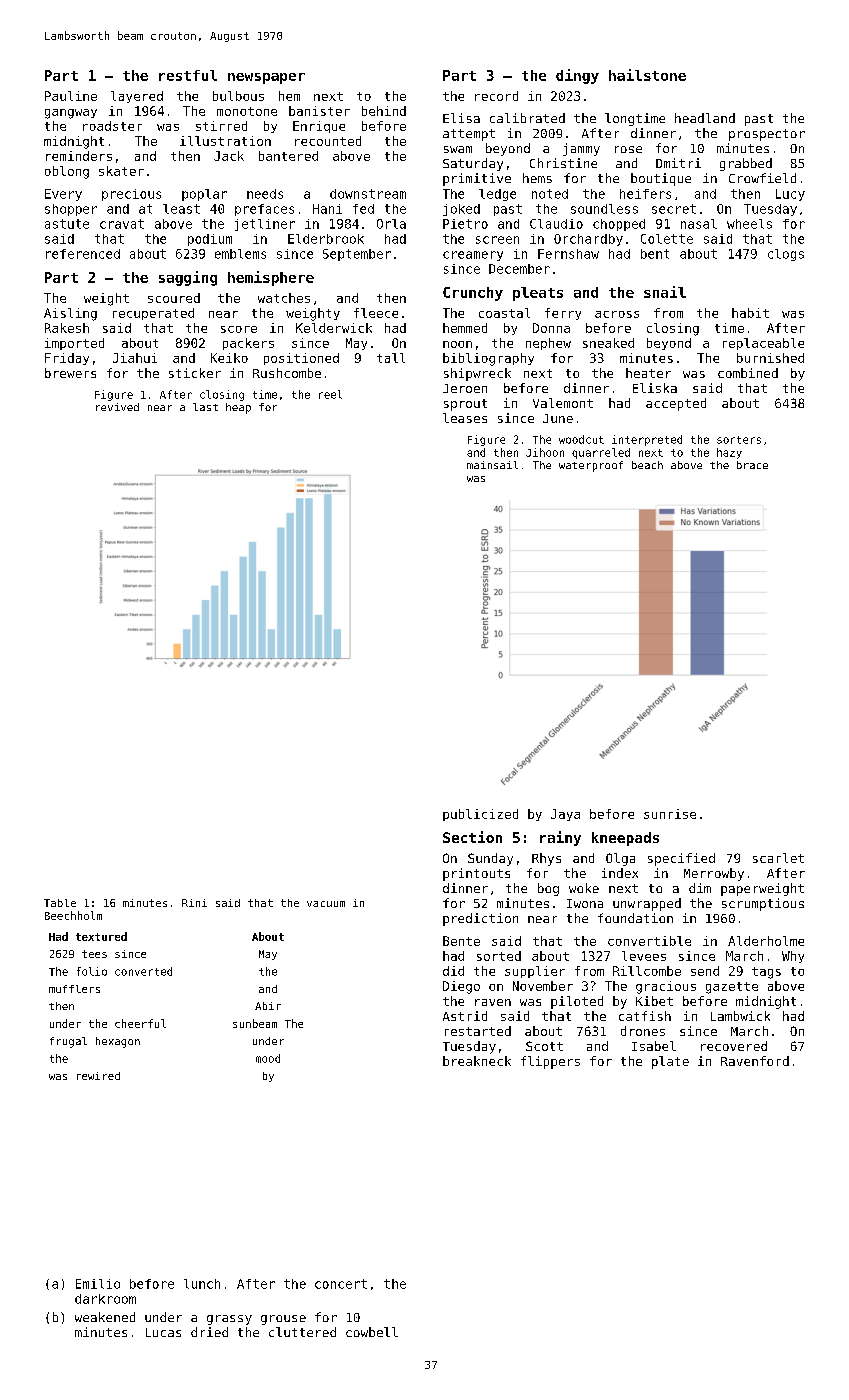 Image resolution: width=849 pixels, height=1400 pixels. Describe the element at coordinates (752, 465) in the image. I see `brace` at that location.
